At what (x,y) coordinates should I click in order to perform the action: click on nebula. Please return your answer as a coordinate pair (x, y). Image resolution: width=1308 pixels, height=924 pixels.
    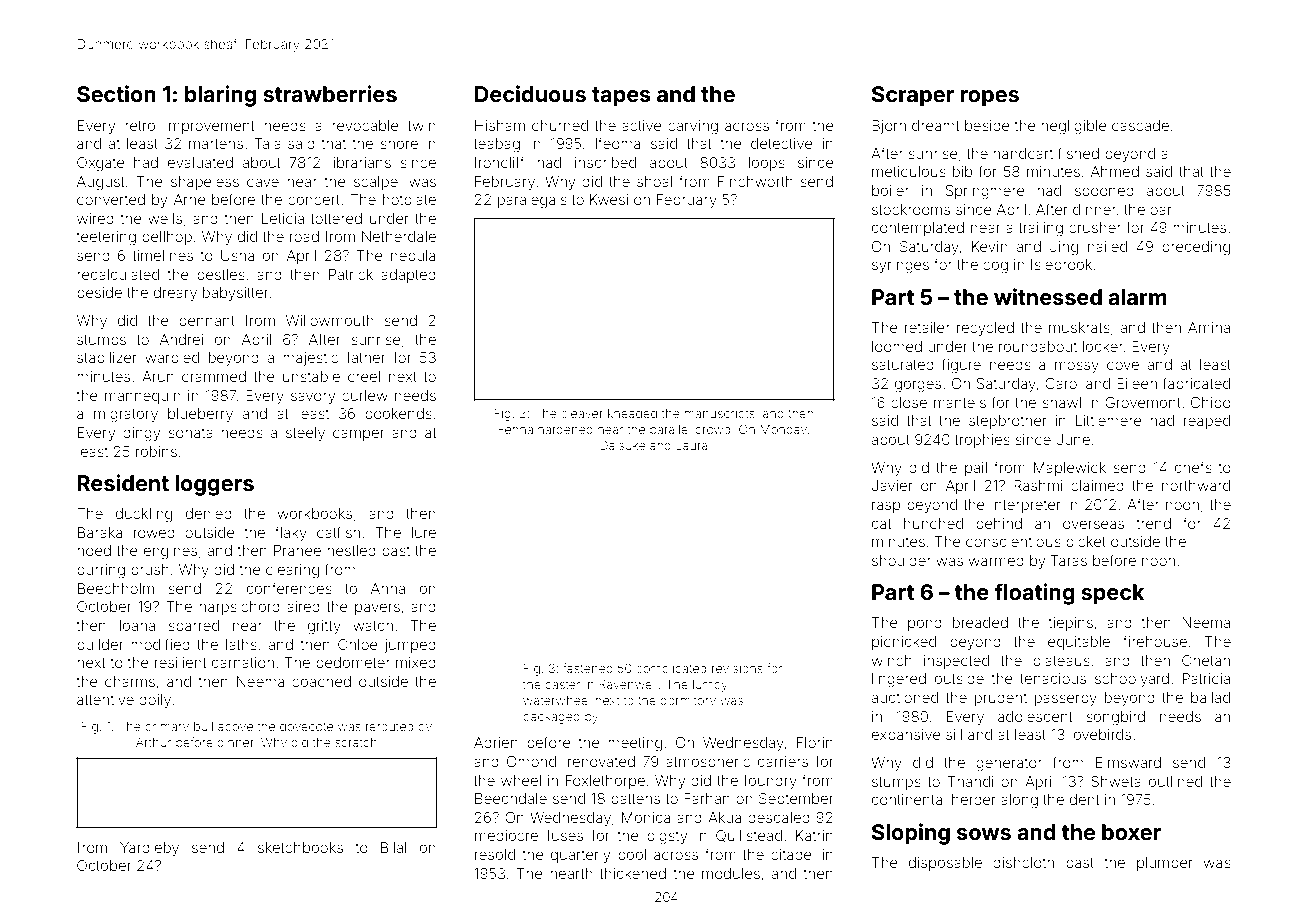
    Looking at the image, I should click on (413, 255).
